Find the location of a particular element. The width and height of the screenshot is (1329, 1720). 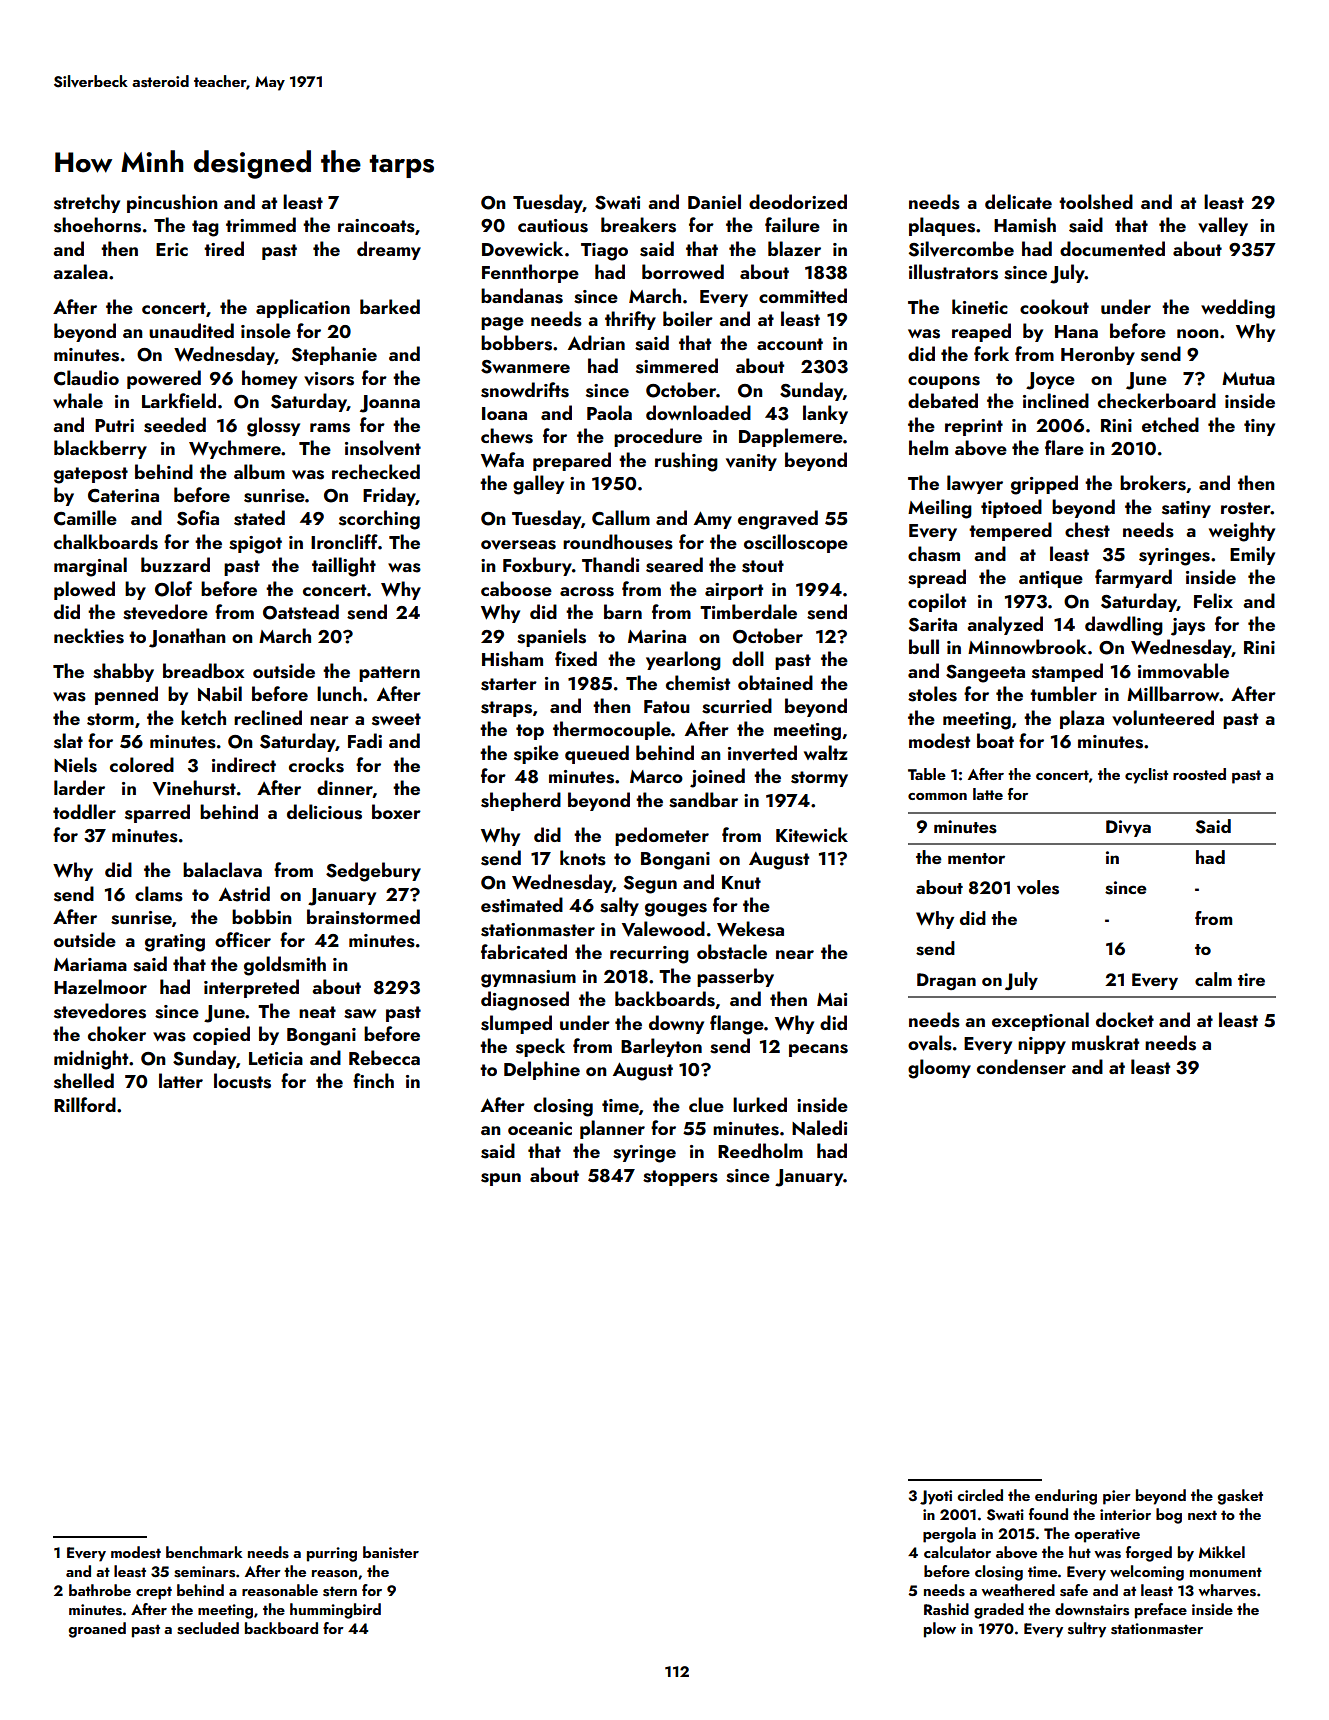

pier is located at coordinates (1117, 1497).
